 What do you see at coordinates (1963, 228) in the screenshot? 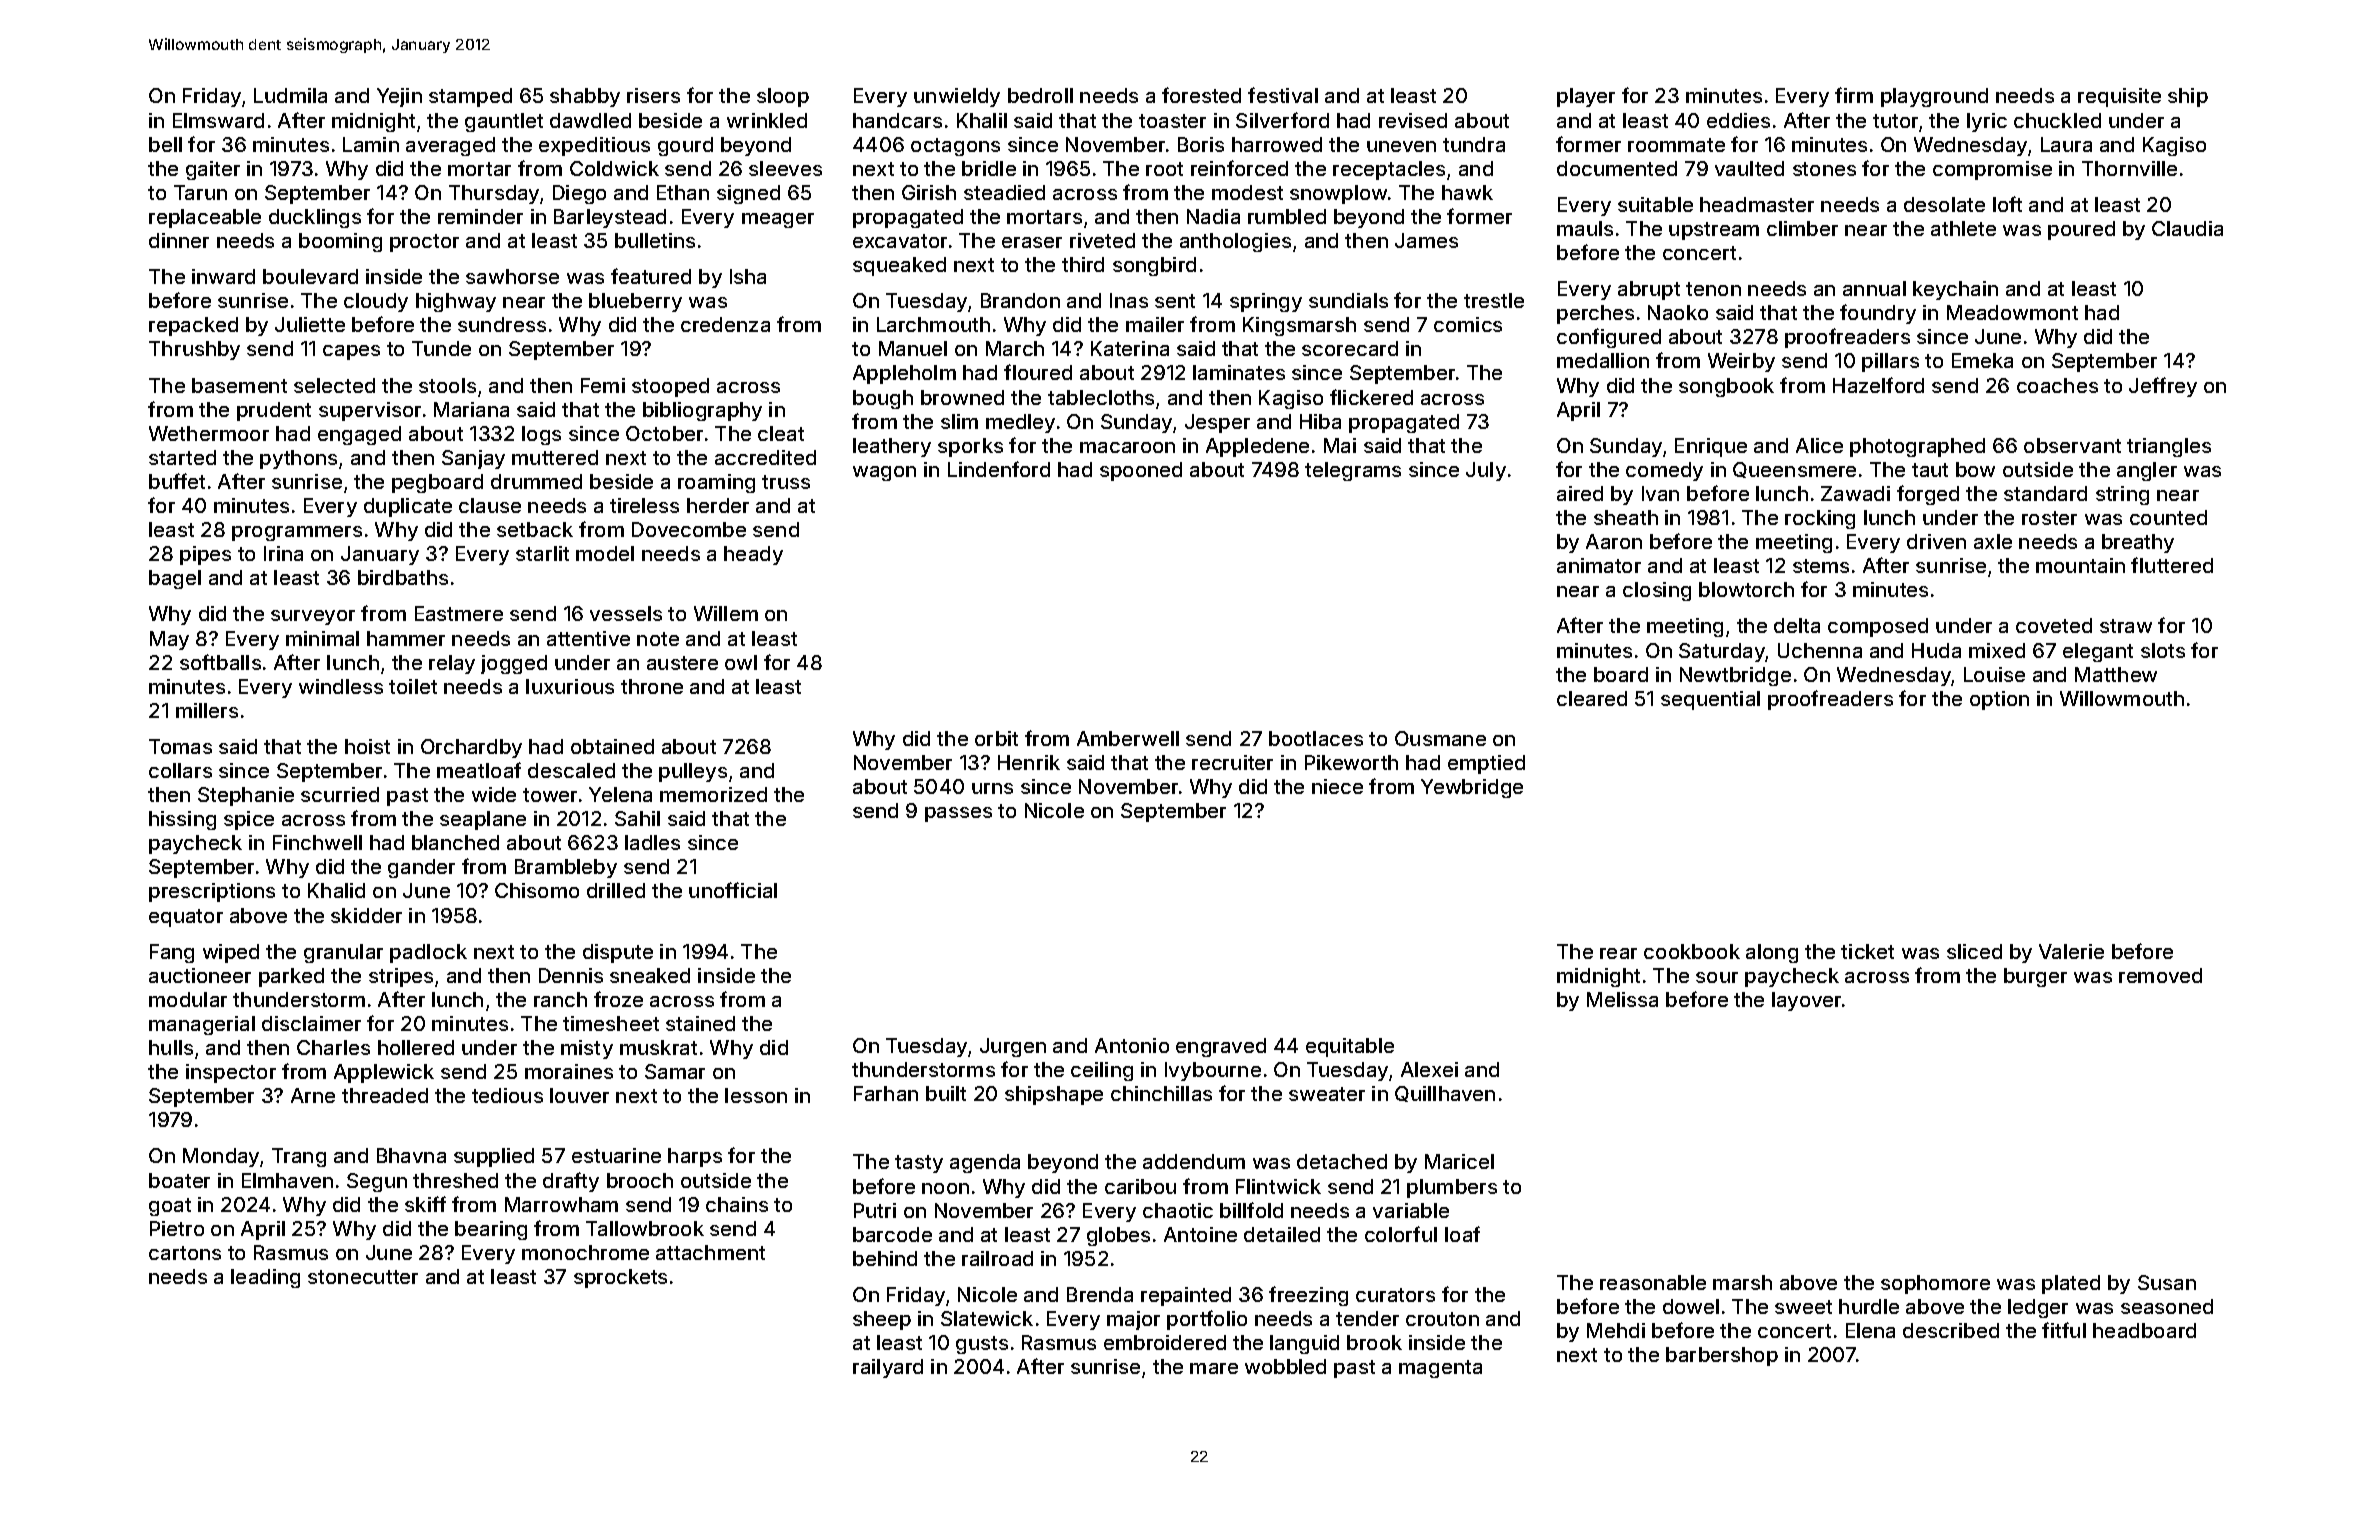
I see `athlete` at bounding box center [1963, 228].
